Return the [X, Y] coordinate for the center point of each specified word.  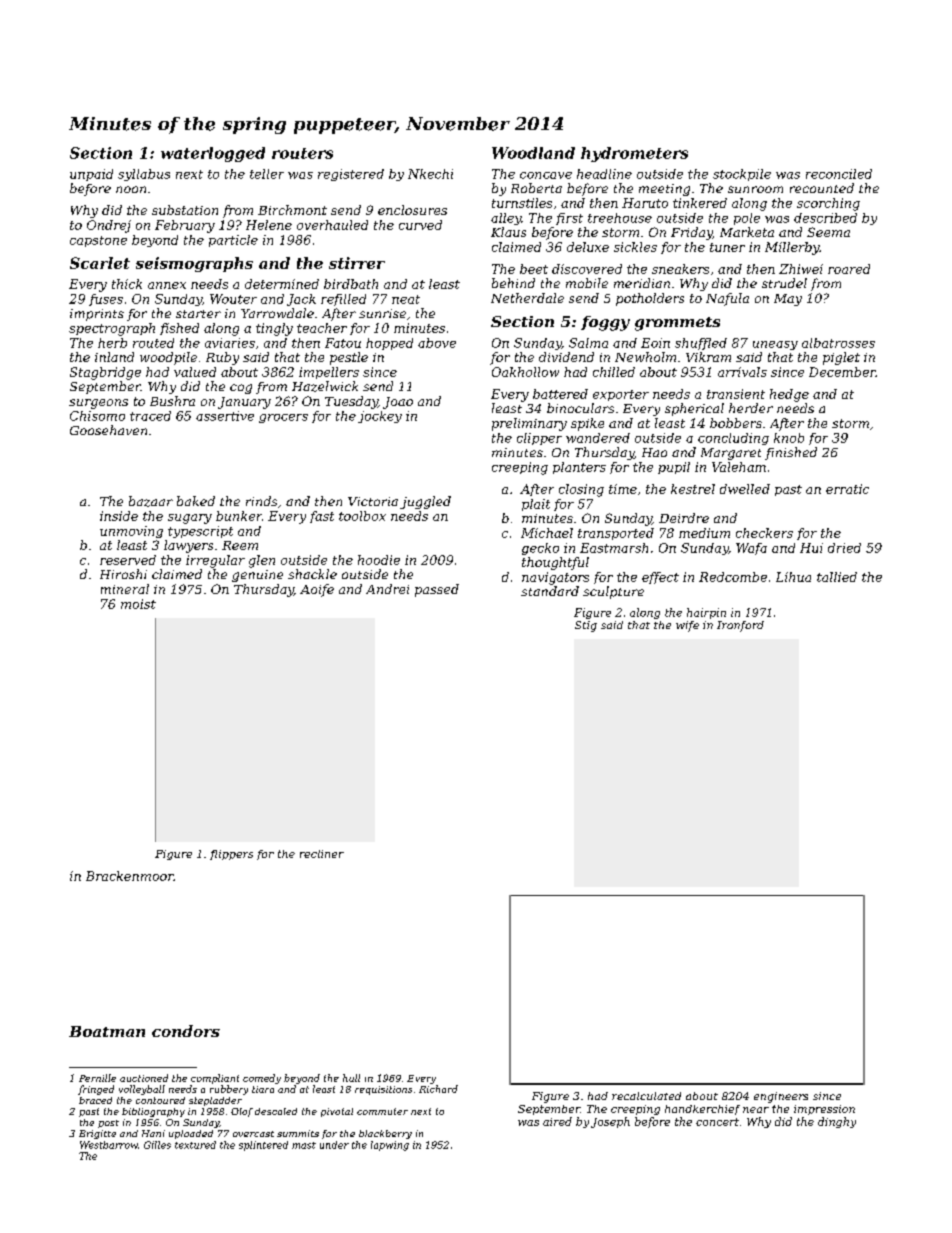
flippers [231, 855]
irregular [215, 561]
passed [437, 590]
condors [186, 1031]
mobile [587, 283]
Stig [586, 626]
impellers [329, 373]
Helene [269, 225]
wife [687, 626]
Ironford [740, 626]
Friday [692, 233]
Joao [398, 403]
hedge [789, 395]
